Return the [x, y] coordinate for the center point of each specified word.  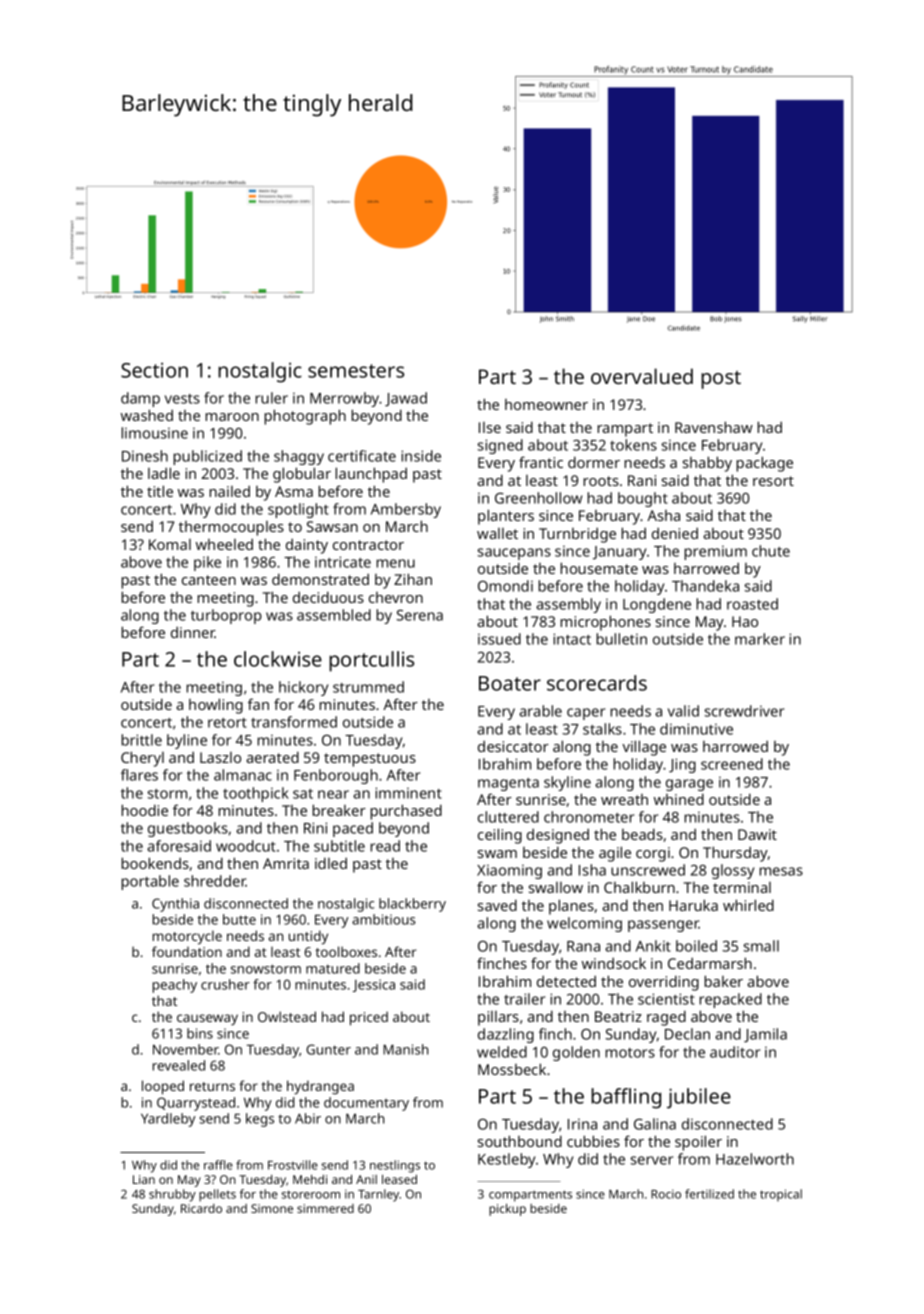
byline [187, 741]
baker [724, 981]
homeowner [546, 404]
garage [689, 785]
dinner [193, 632]
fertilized [709, 1194]
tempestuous [370, 760]
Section [154, 370]
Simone [272, 1208]
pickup [507, 1210]
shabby [707, 464]
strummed [368, 687]
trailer [524, 999]
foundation [187, 951]
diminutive [696, 729]
